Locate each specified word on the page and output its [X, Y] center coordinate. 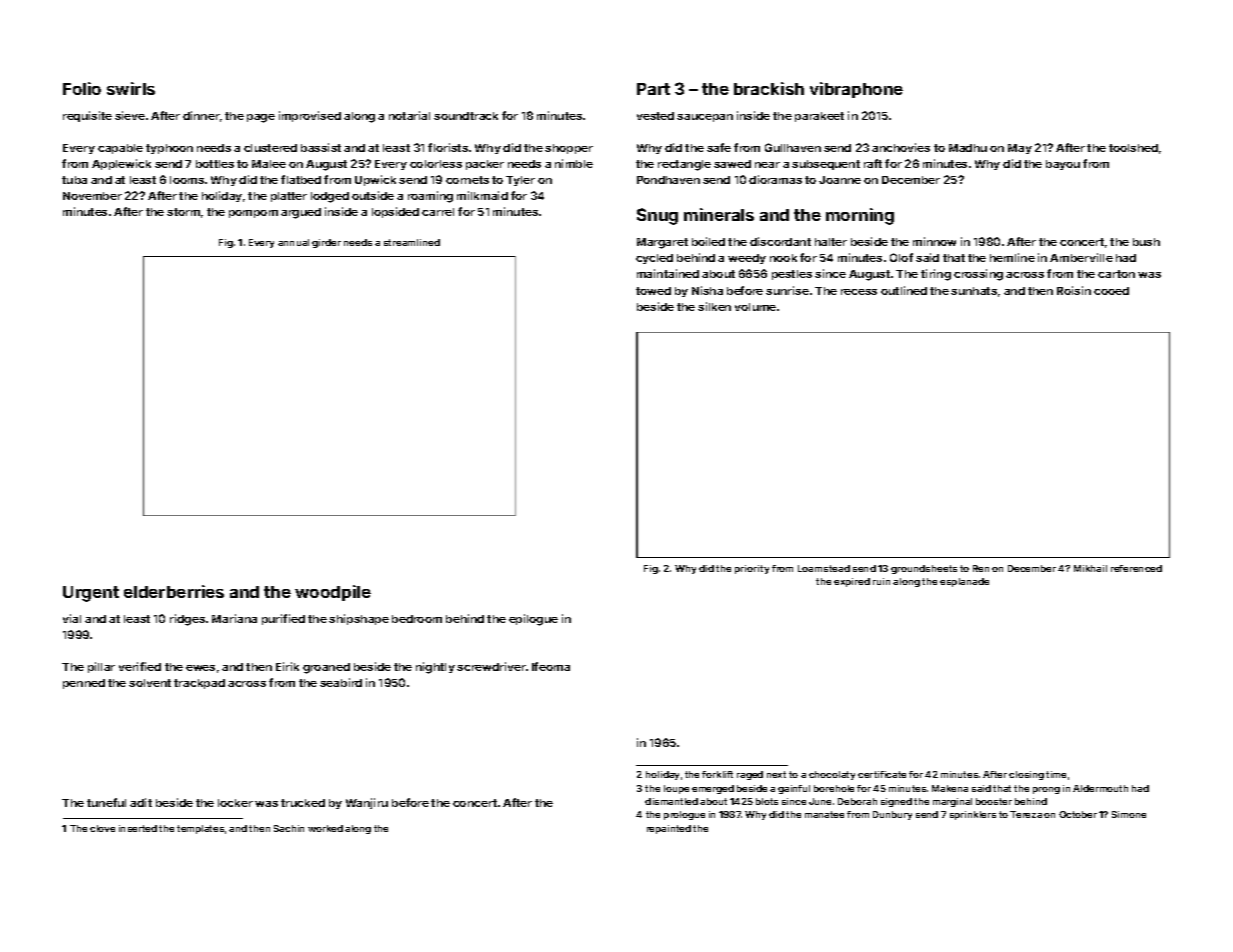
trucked [303, 803]
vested [655, 116]
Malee [269, 164]
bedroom [417, 619]
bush [1146, 242]
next [776, 774]
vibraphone [856, 90]
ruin [881, 581]
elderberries [174, 591]
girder [326, 243]
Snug [657, 216]
